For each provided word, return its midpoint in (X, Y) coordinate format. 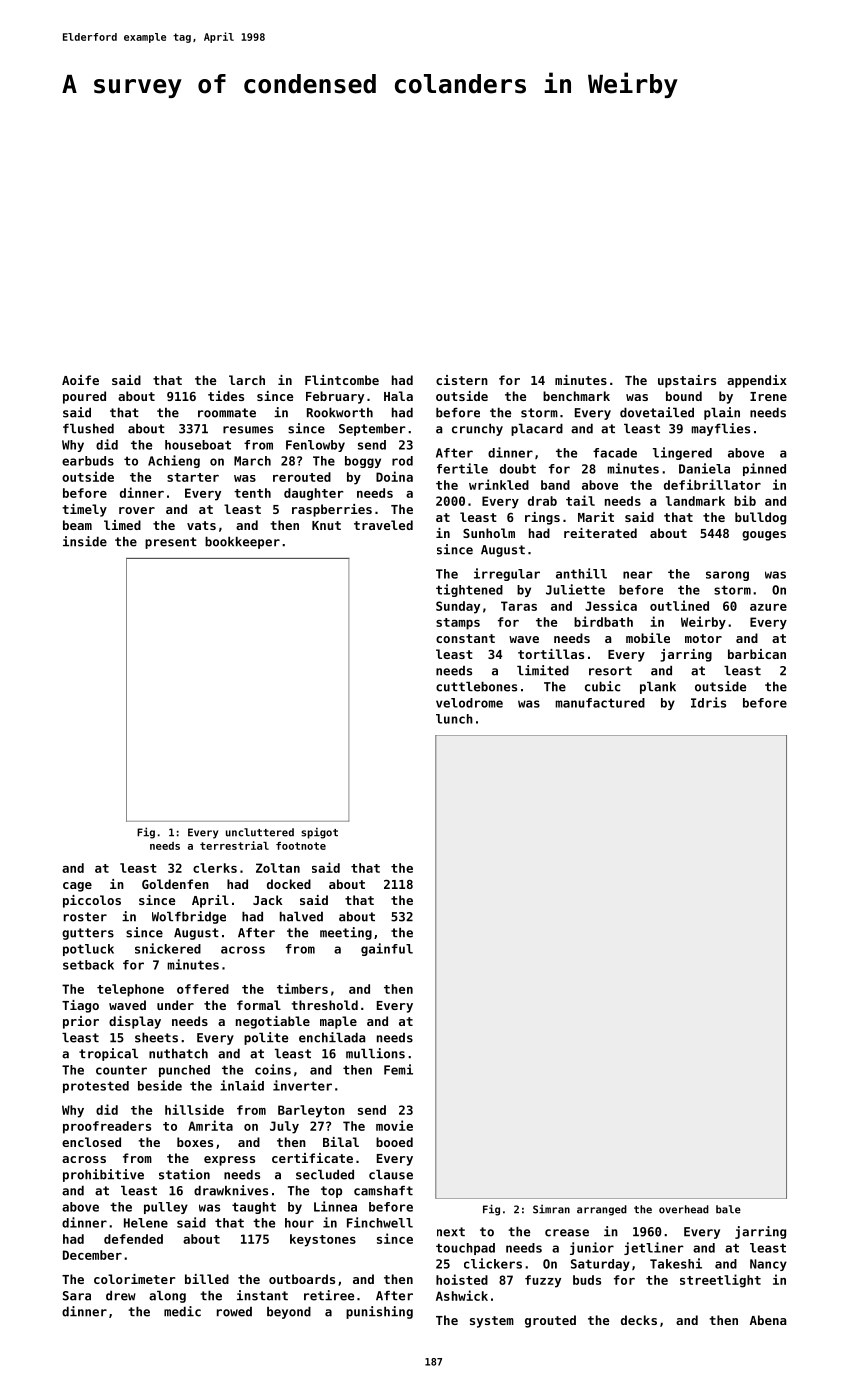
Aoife (80, 380)
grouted (550, 1321)
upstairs (687, 381)
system (492, 1322)
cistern (462, 380)
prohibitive (103, 1175)
